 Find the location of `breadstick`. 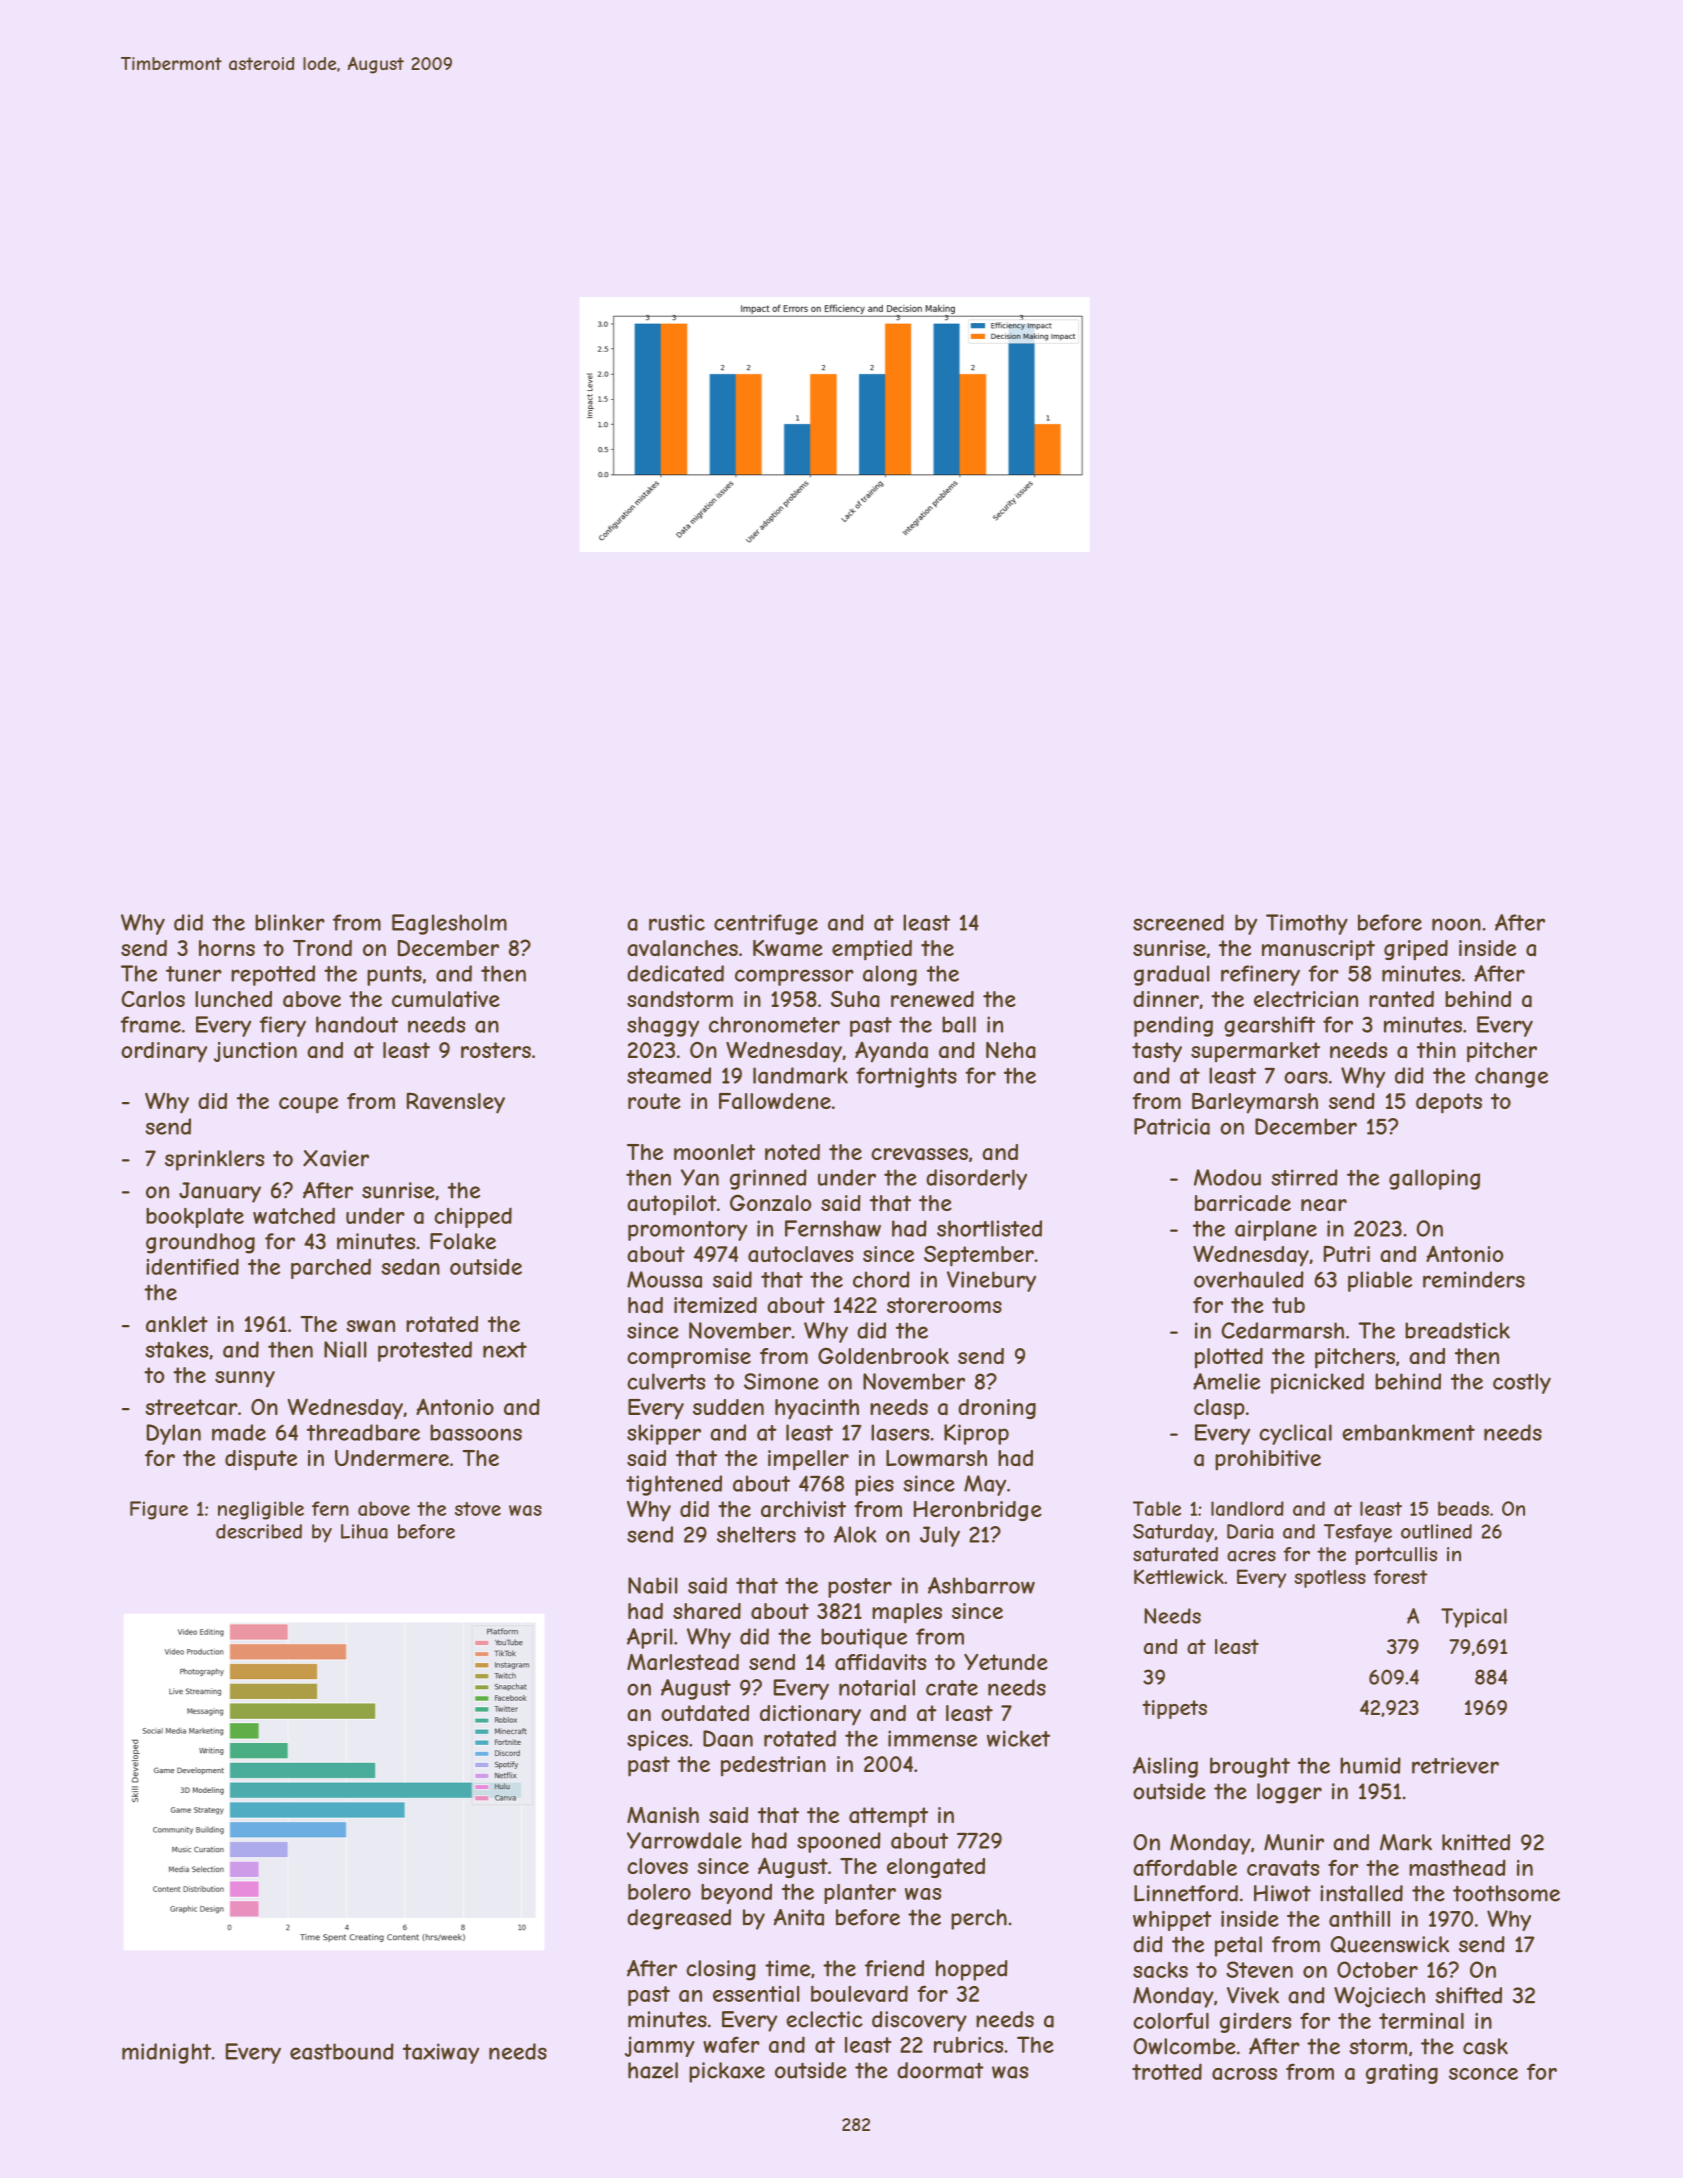

breadstick is located at coordinates (1457, 1330).
